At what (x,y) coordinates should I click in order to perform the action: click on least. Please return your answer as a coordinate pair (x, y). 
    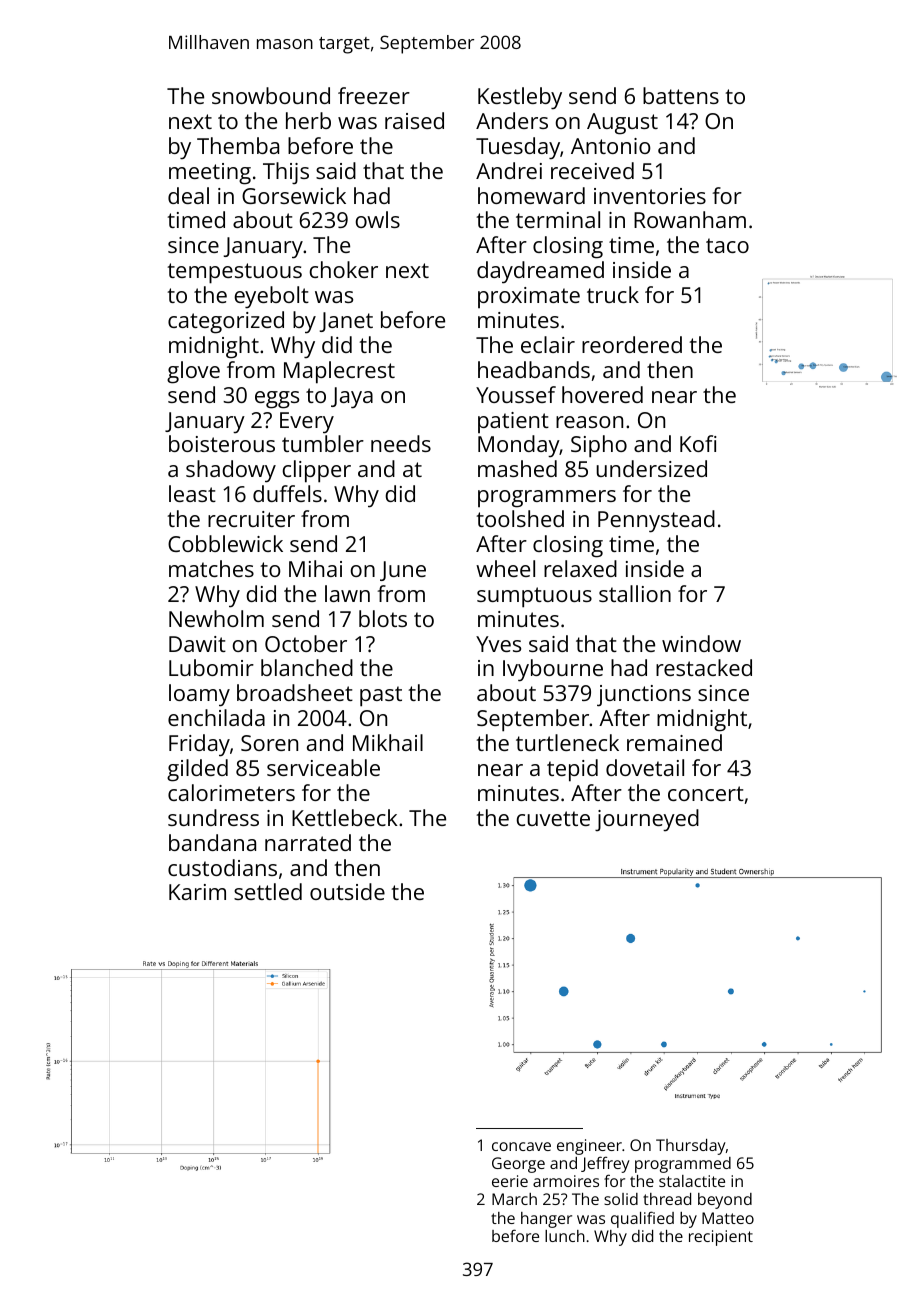
    Looking at the image, I should click on (192, 493).
